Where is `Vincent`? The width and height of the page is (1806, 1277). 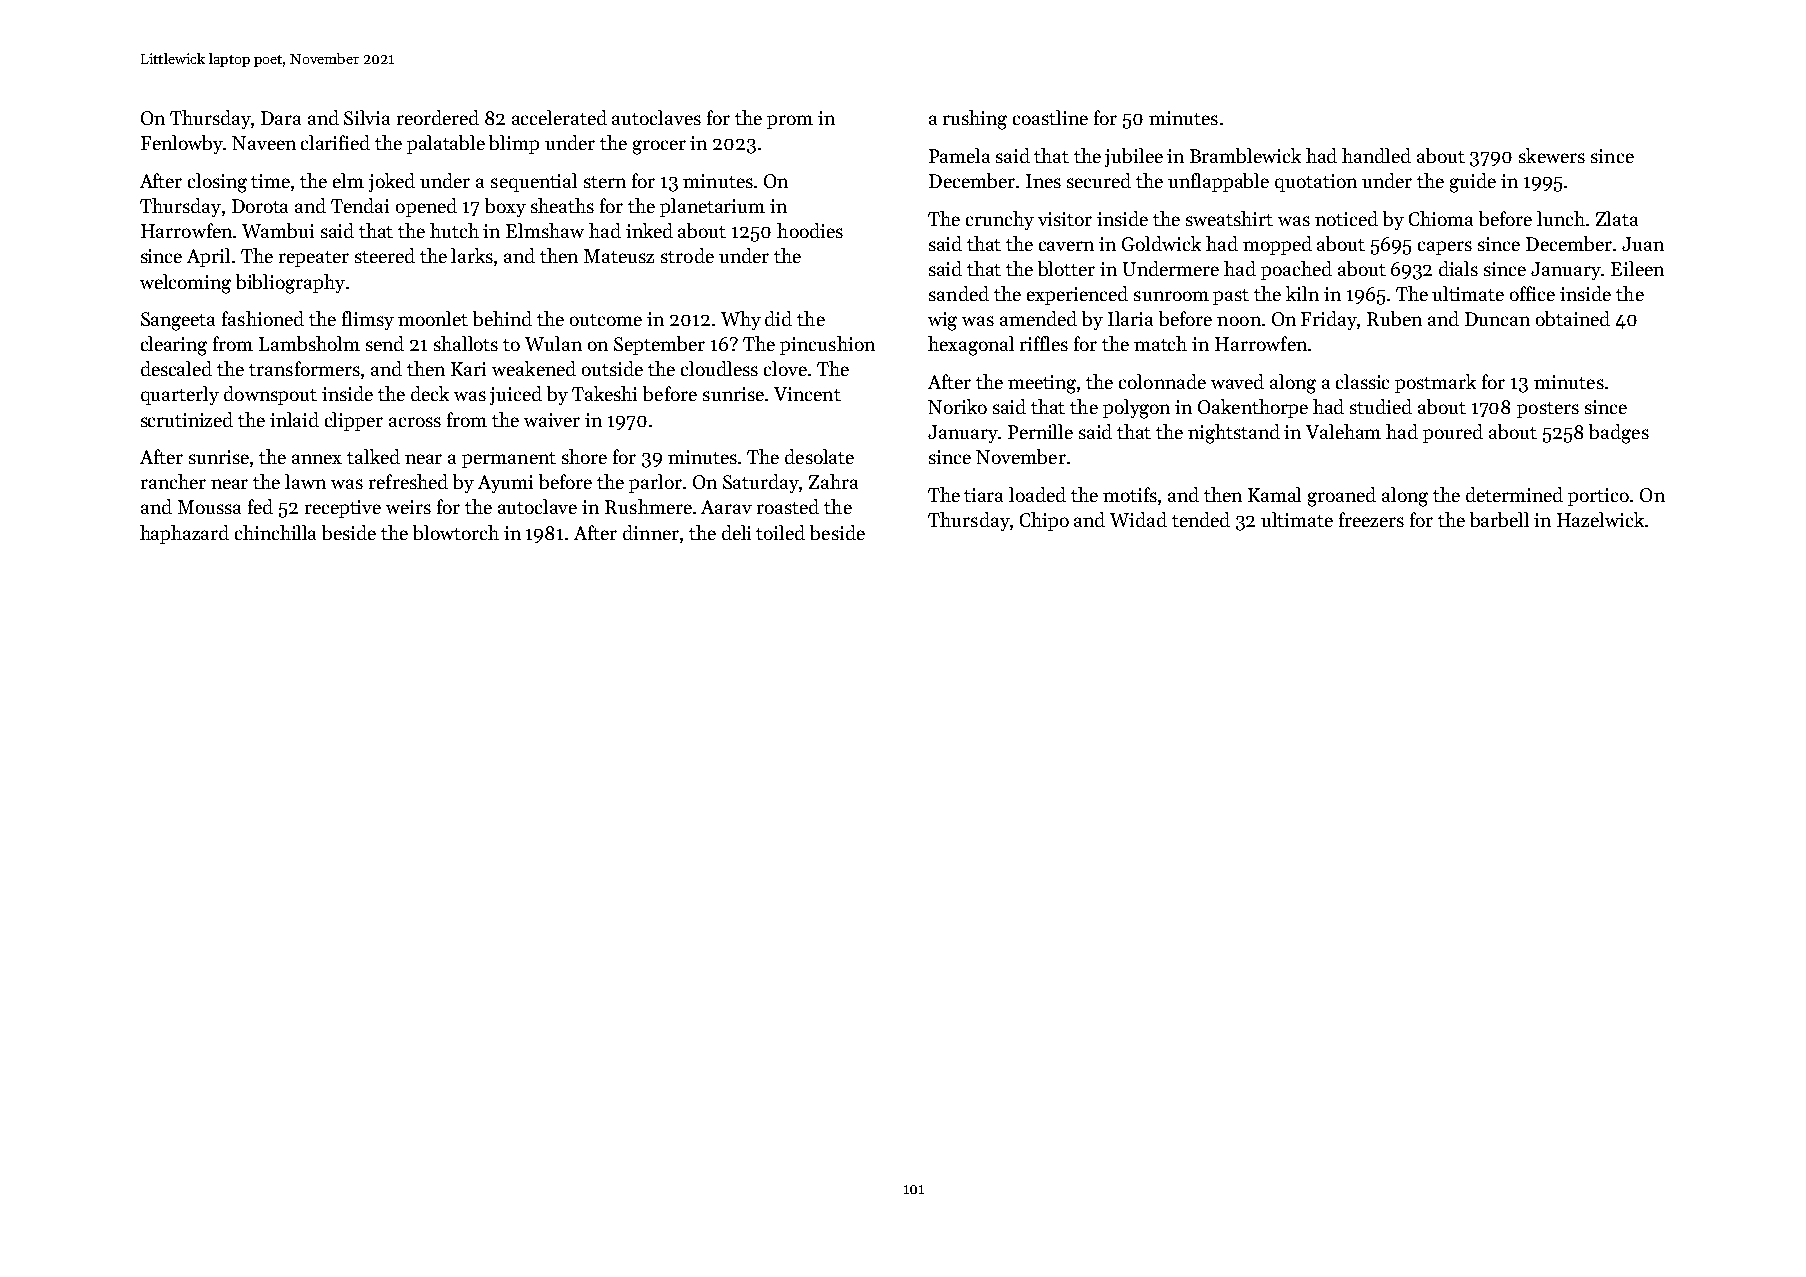 Vincent is located at coordinates (807, 394).
